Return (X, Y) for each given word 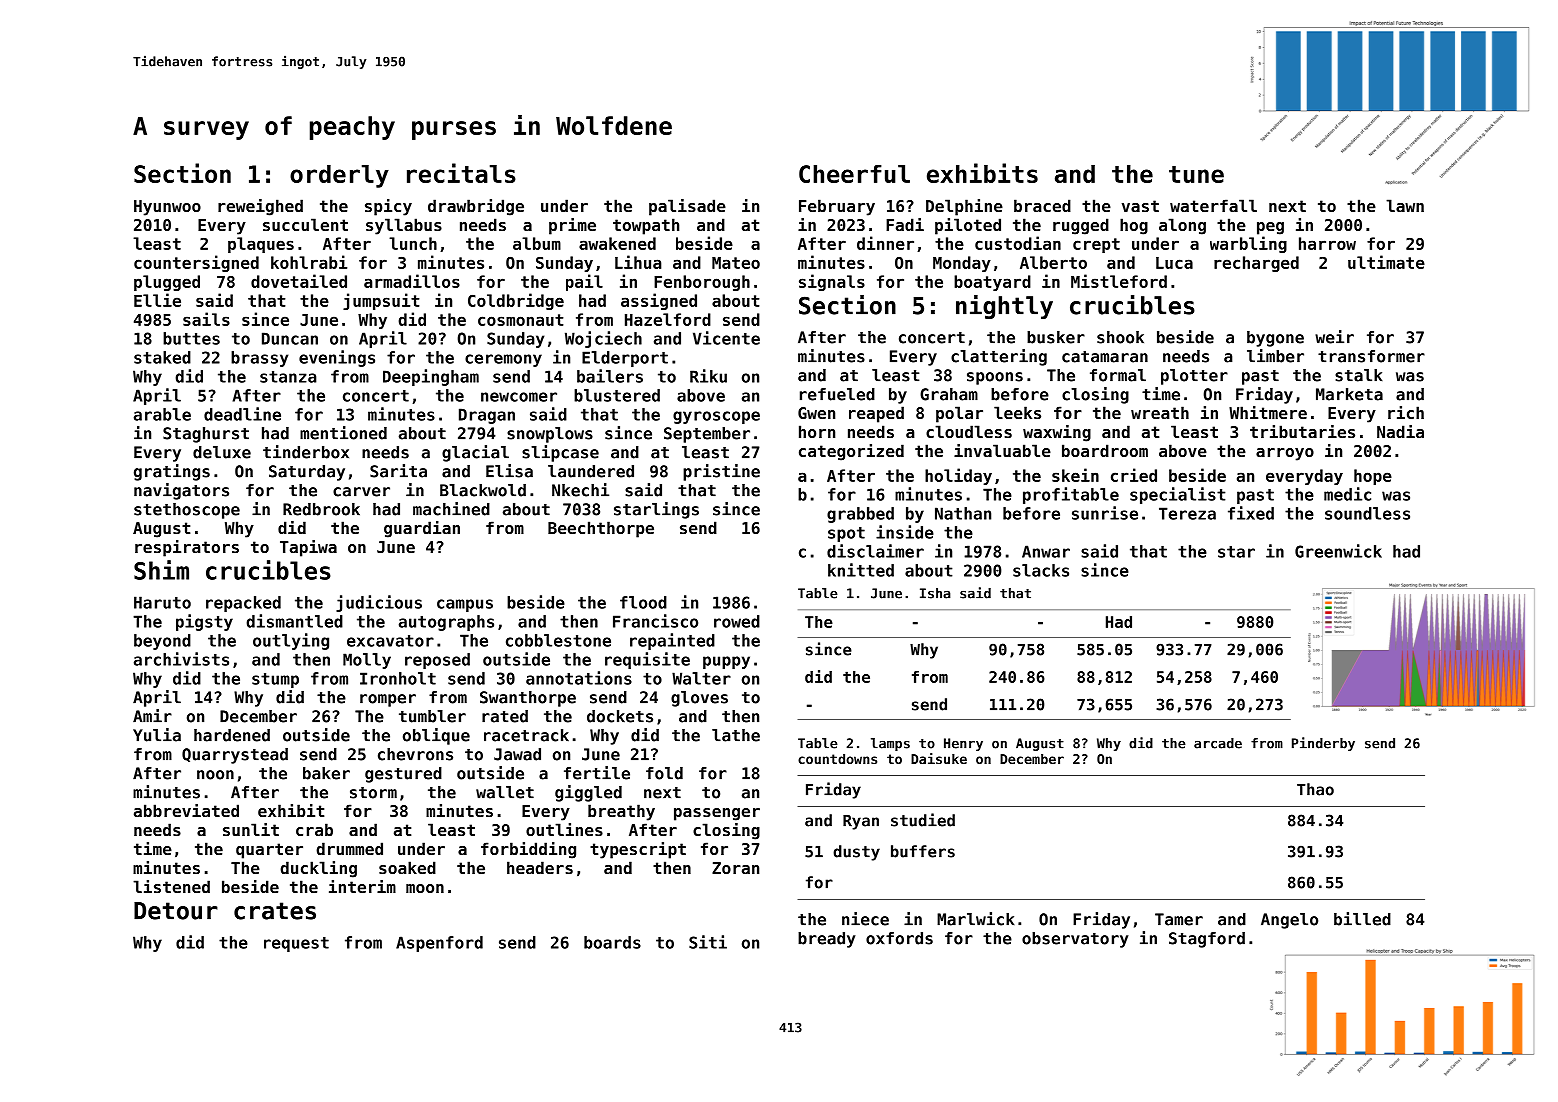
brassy (259, 359)
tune (1196, 174)
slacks (1041, 570)
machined (451, 509)
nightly (1004, 307)
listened (171, 886)
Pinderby (1323, 744)
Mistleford (1119, 281)
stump (275, 680)
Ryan (861, 822)
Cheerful (854, 174)
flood (643, 602)
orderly (339, 176)
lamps (890, 744)
